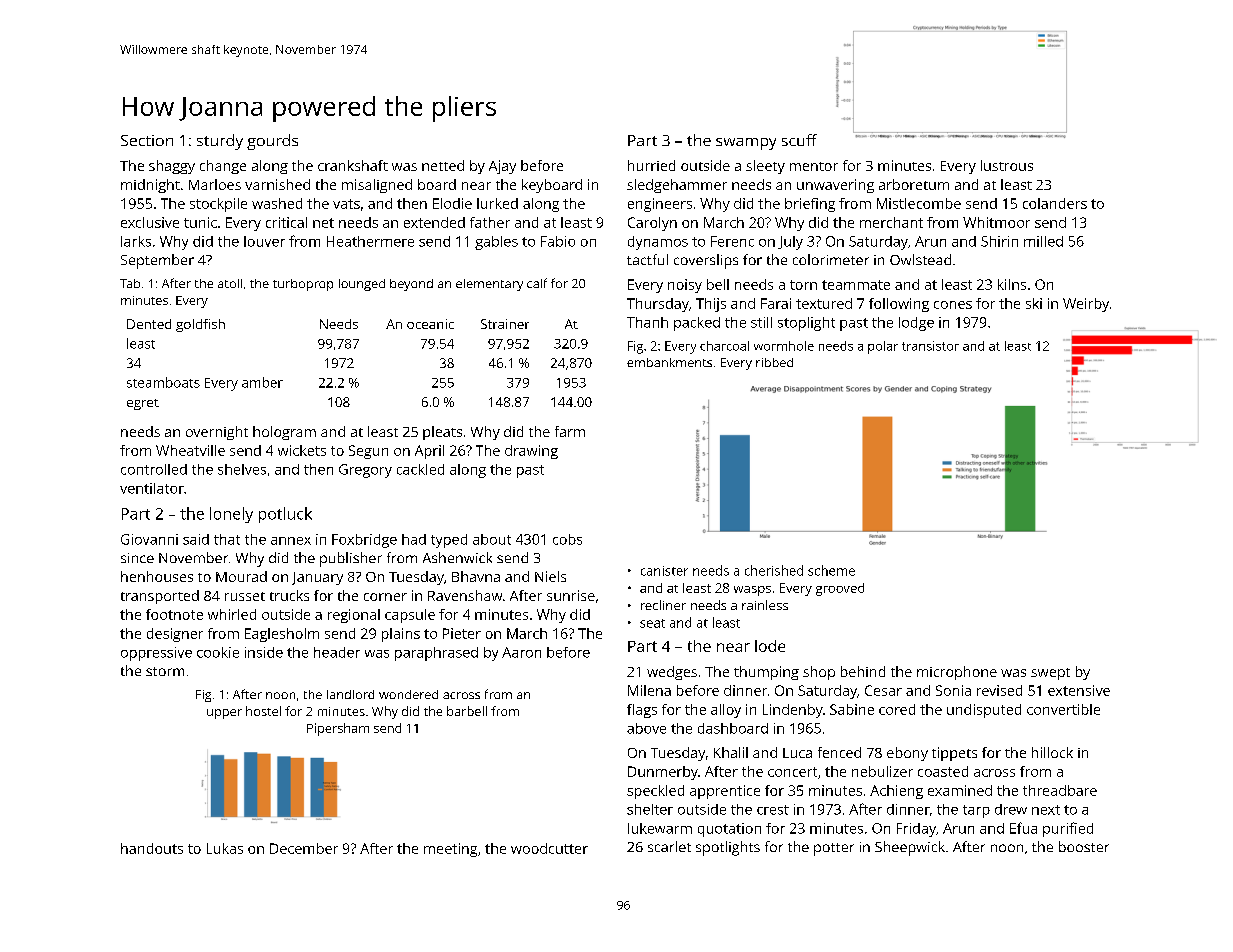 The height and width of the image is (952, 1233). I want to click on spotlights, so click(728, 848).
